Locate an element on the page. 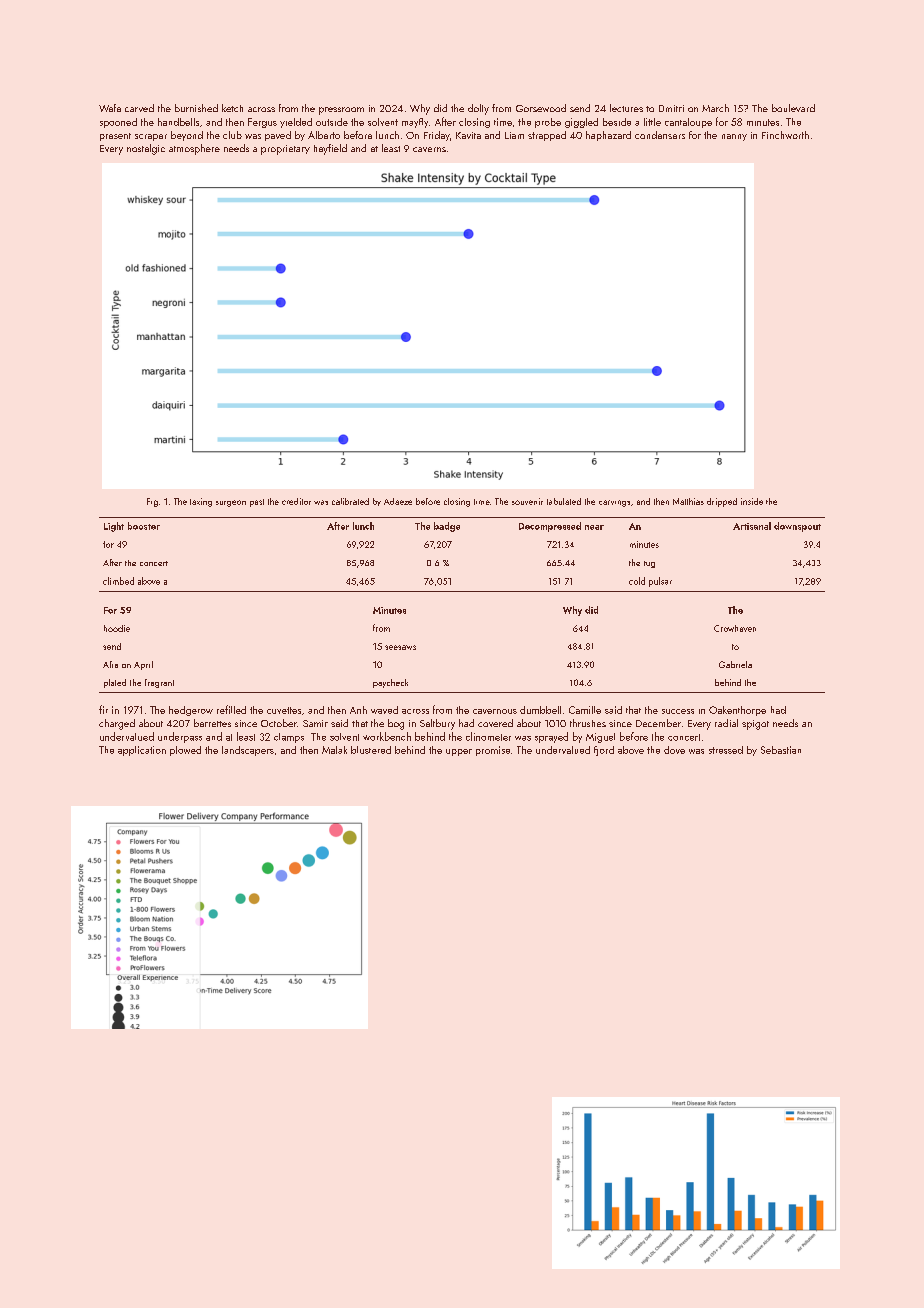 Image resolution: width=924 pixels, height=1308 pixels. calibrated is located at coordinates (350, 501).
